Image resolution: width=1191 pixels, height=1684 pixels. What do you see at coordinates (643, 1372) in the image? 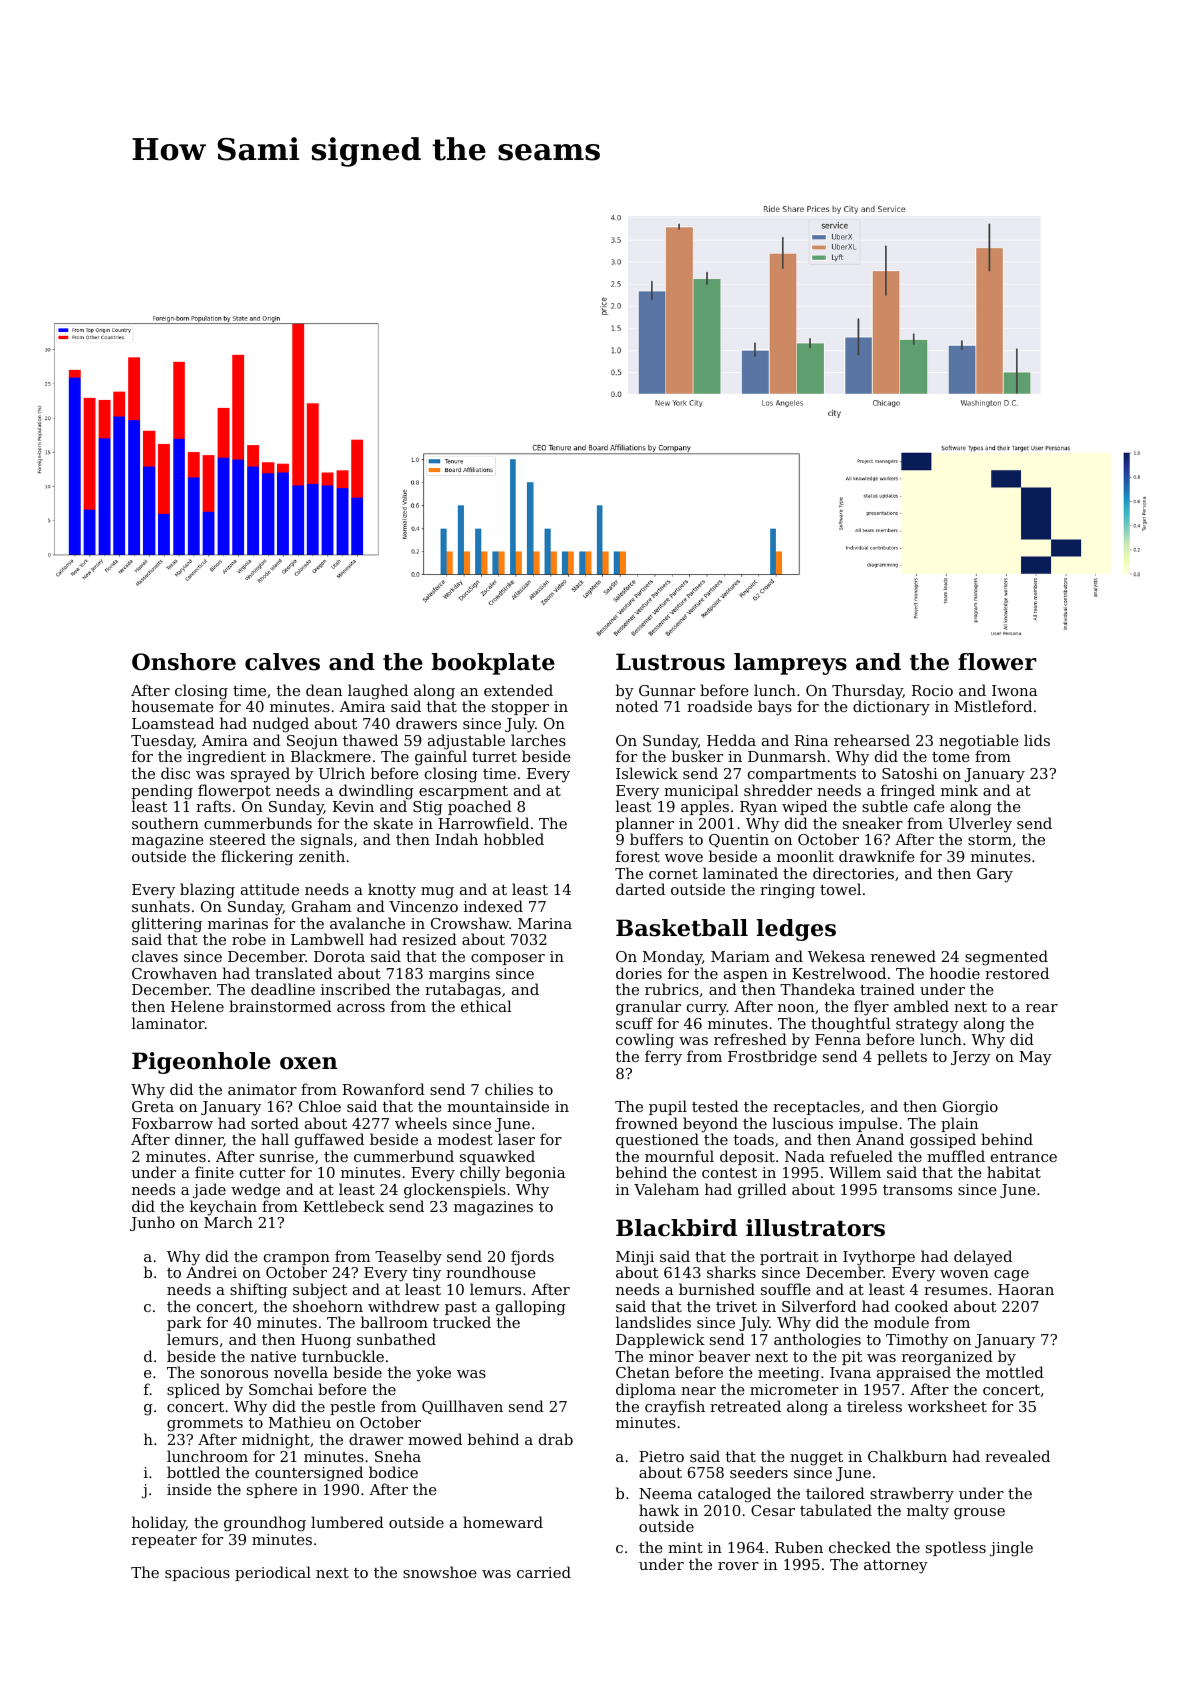
I see `Chetan` at bounding box center [643, 1372].
